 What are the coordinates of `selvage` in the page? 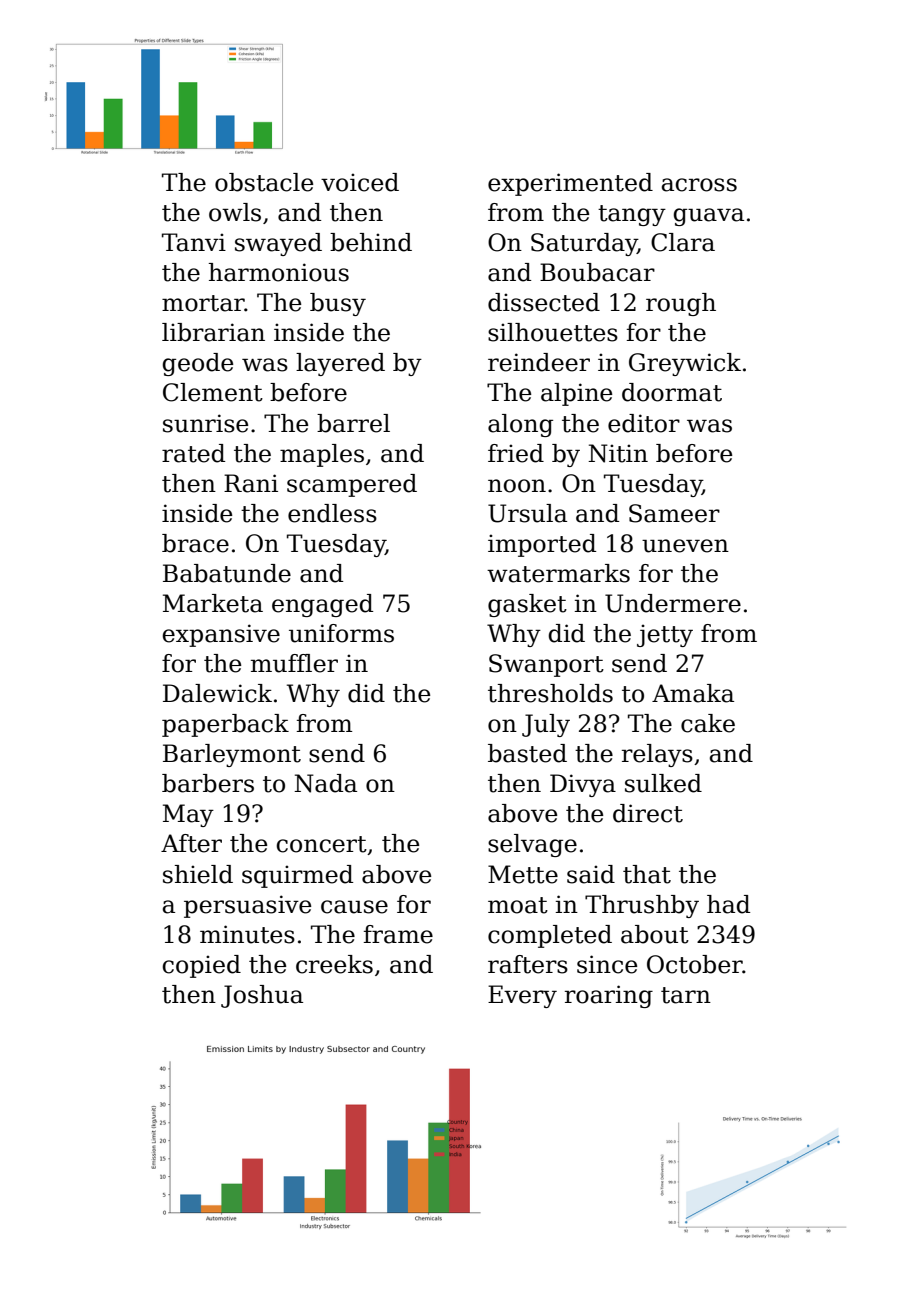 It's located at (532, 845).
